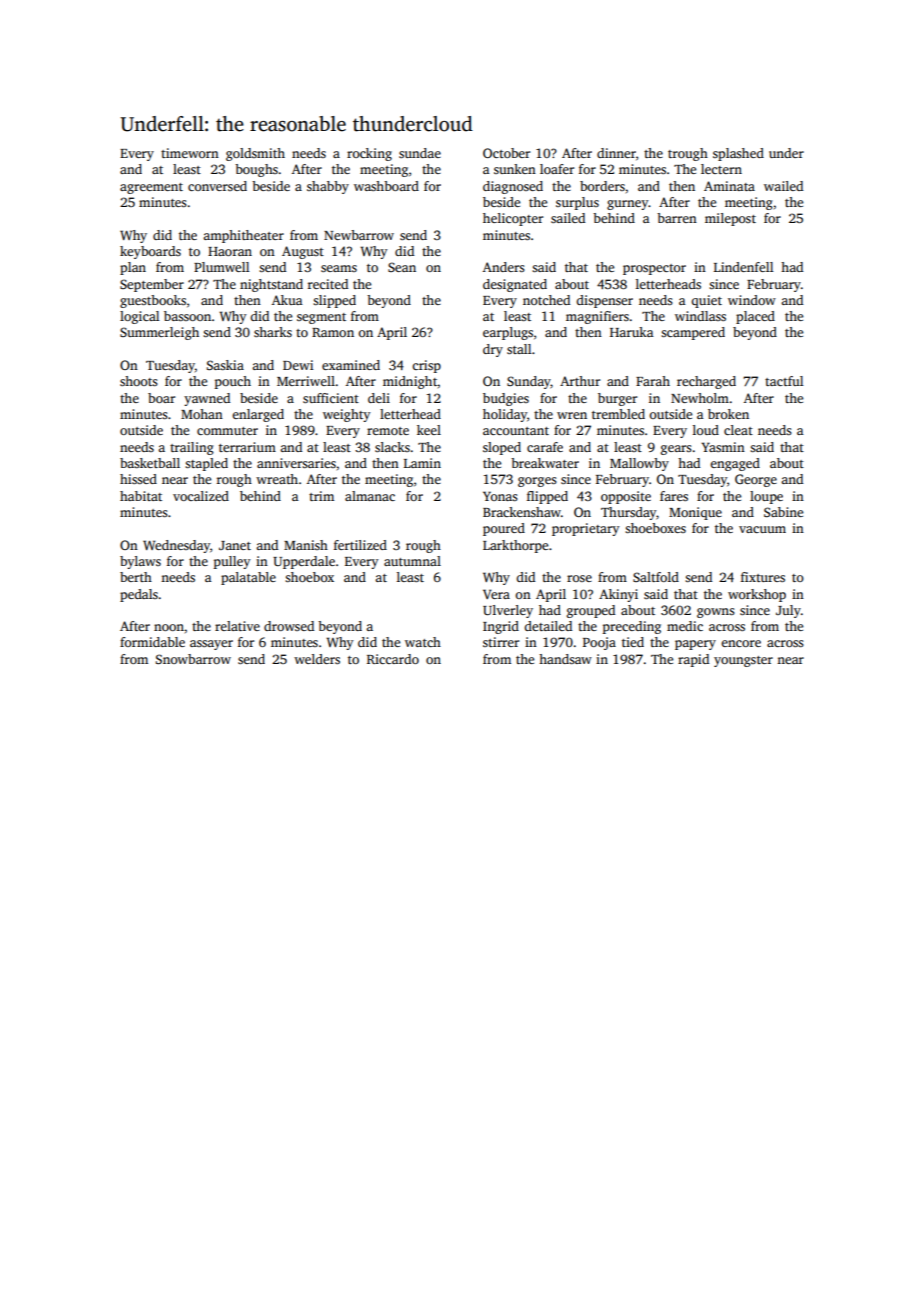 The image size is (924, 1308). I want to click on splashed, so click(738, 154).
